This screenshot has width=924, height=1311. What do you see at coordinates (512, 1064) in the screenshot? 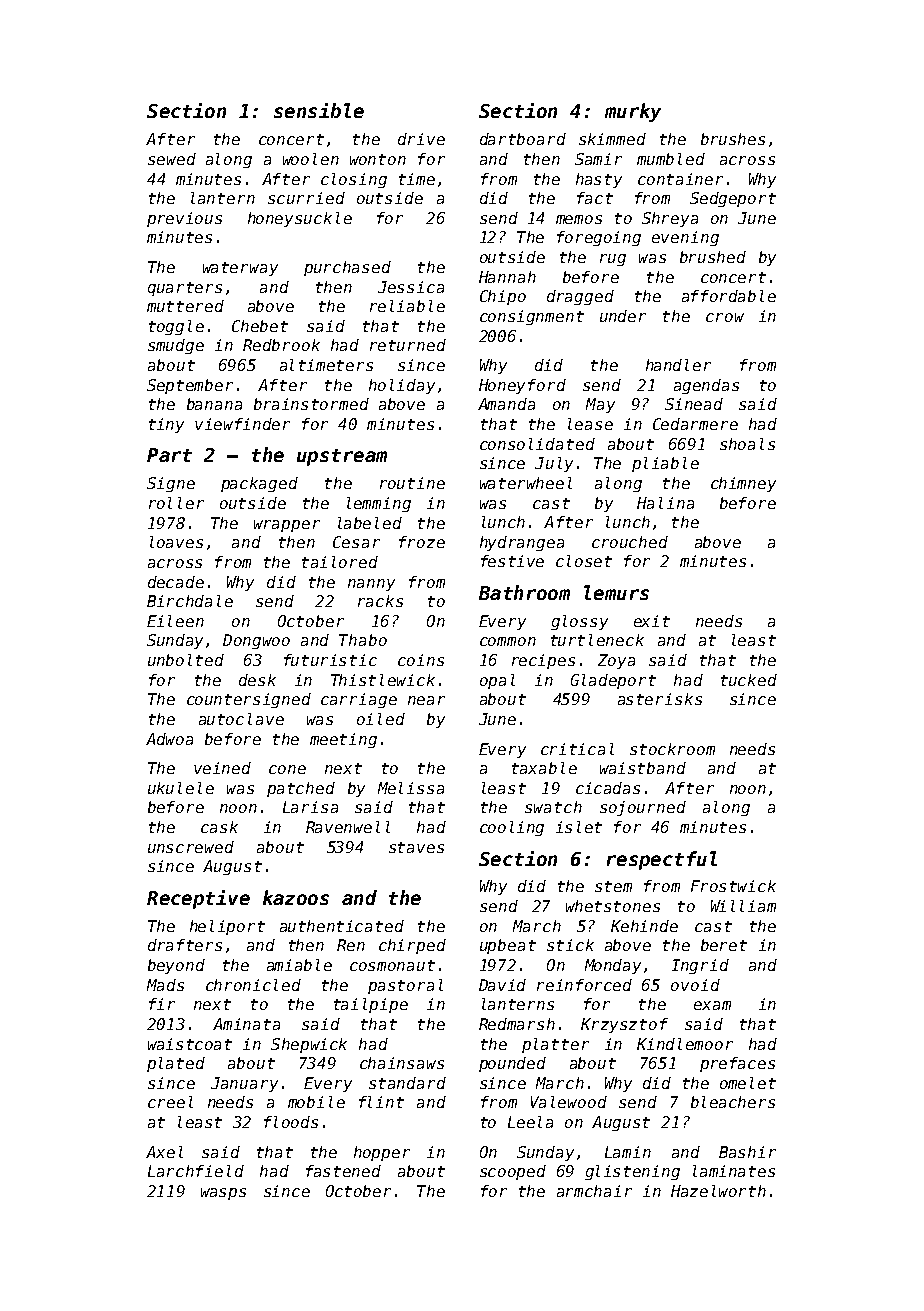
I see `pounded` at bounding box center [512, 1064].
